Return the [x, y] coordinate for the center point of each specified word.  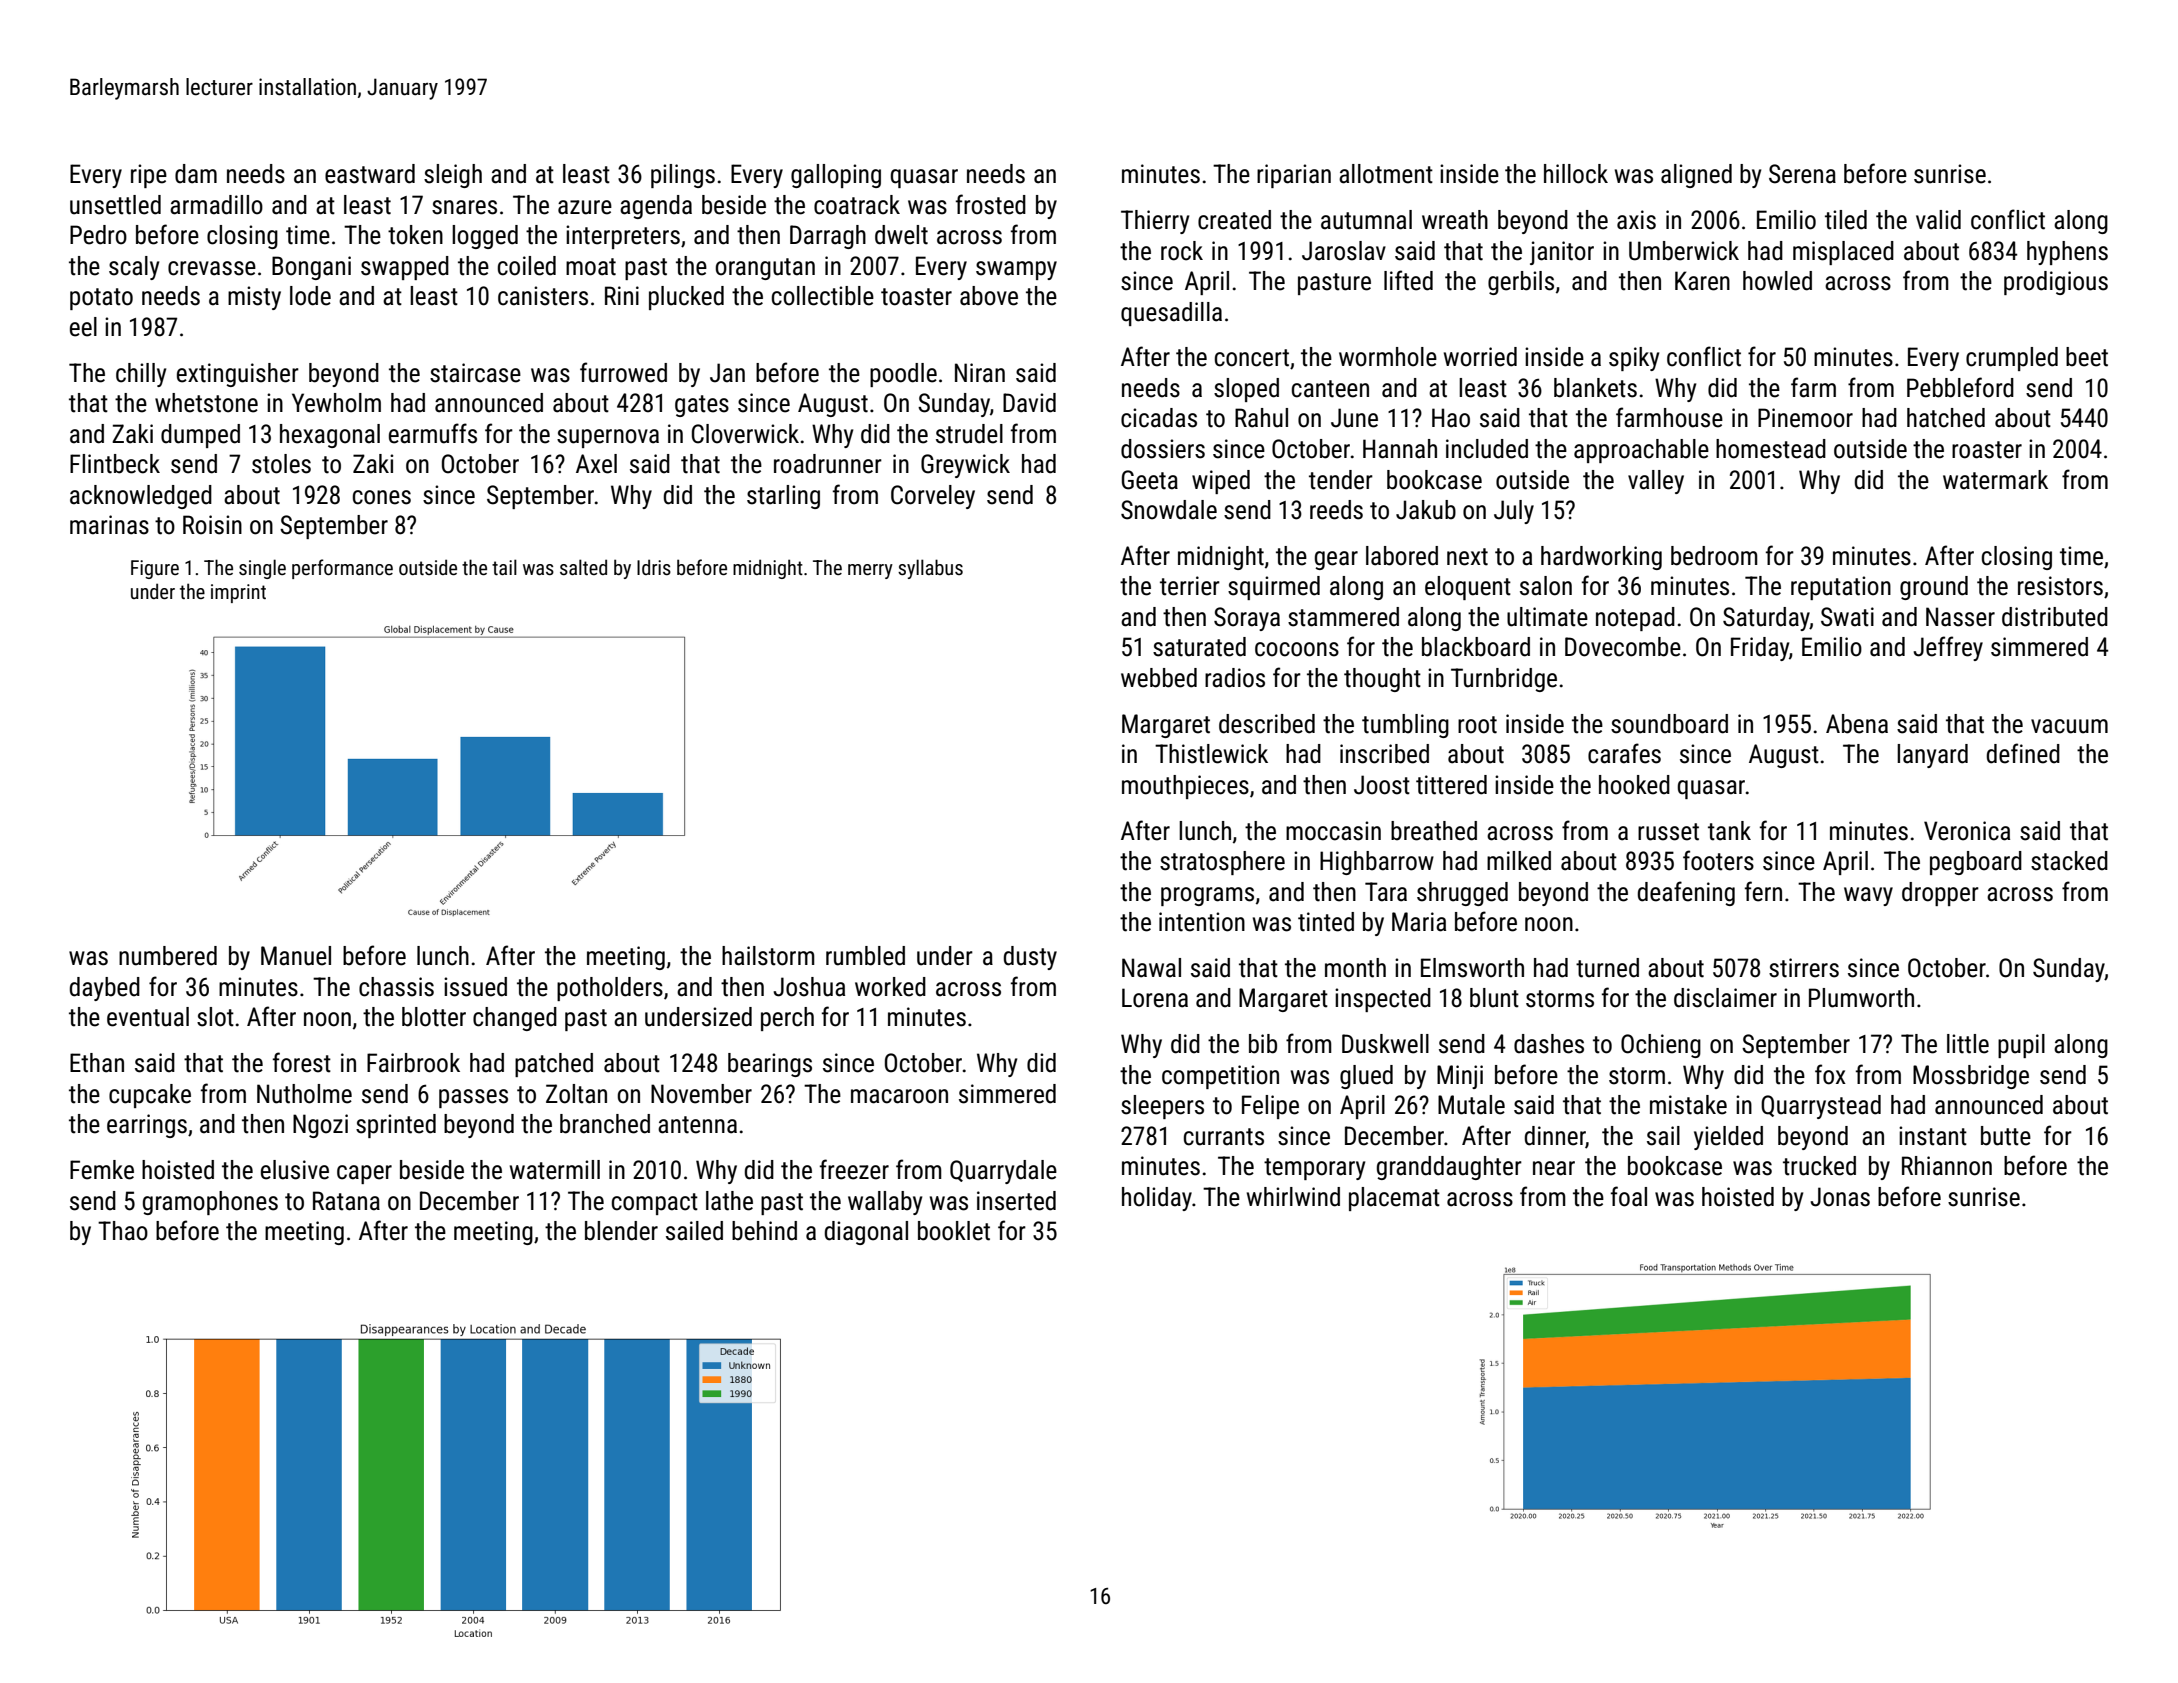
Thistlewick [1211, 754]
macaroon [899, 1096]
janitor [1562, 253]
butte [2006, 1136]
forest [302, 1062]
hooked [1634, 785]
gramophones [210, 1203]
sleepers [1162, 1107]
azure [585, 207]
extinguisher [238, 375]
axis [1636, 220]
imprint [238, 593]
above [989, 296]
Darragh [828, 237]
